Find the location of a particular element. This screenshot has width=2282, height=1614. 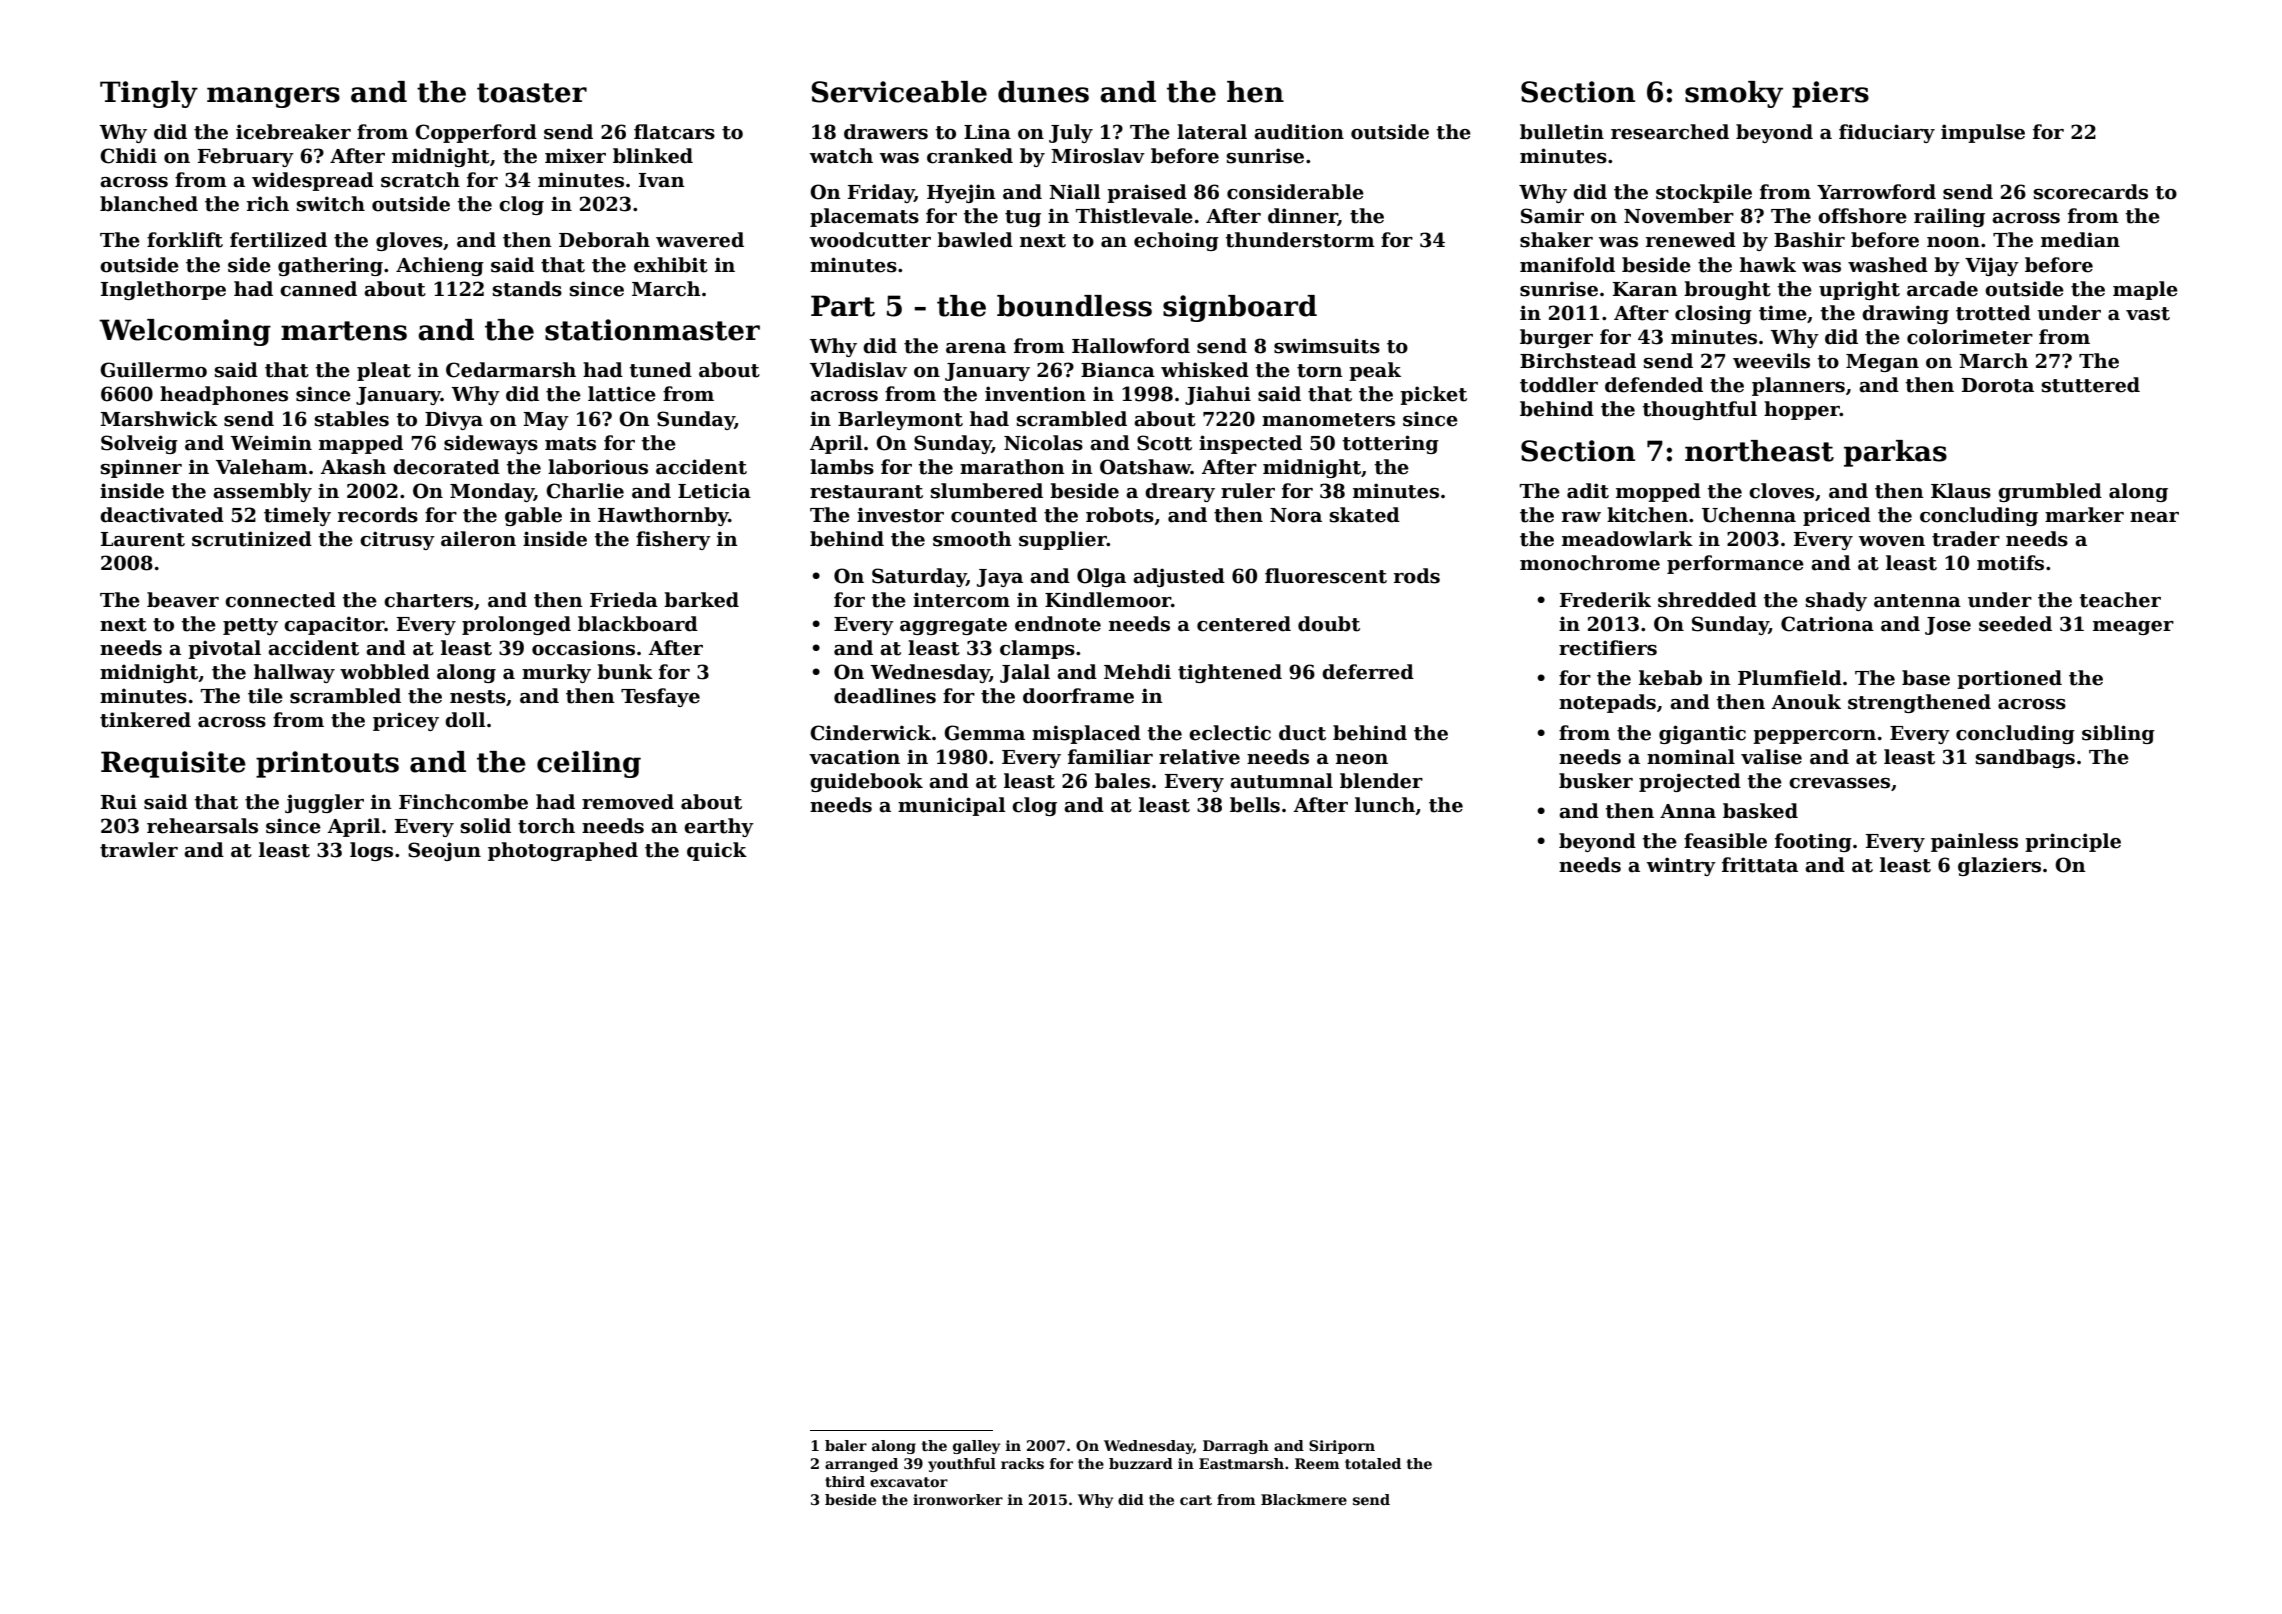

bells is located at coordinates (1255, 805).
